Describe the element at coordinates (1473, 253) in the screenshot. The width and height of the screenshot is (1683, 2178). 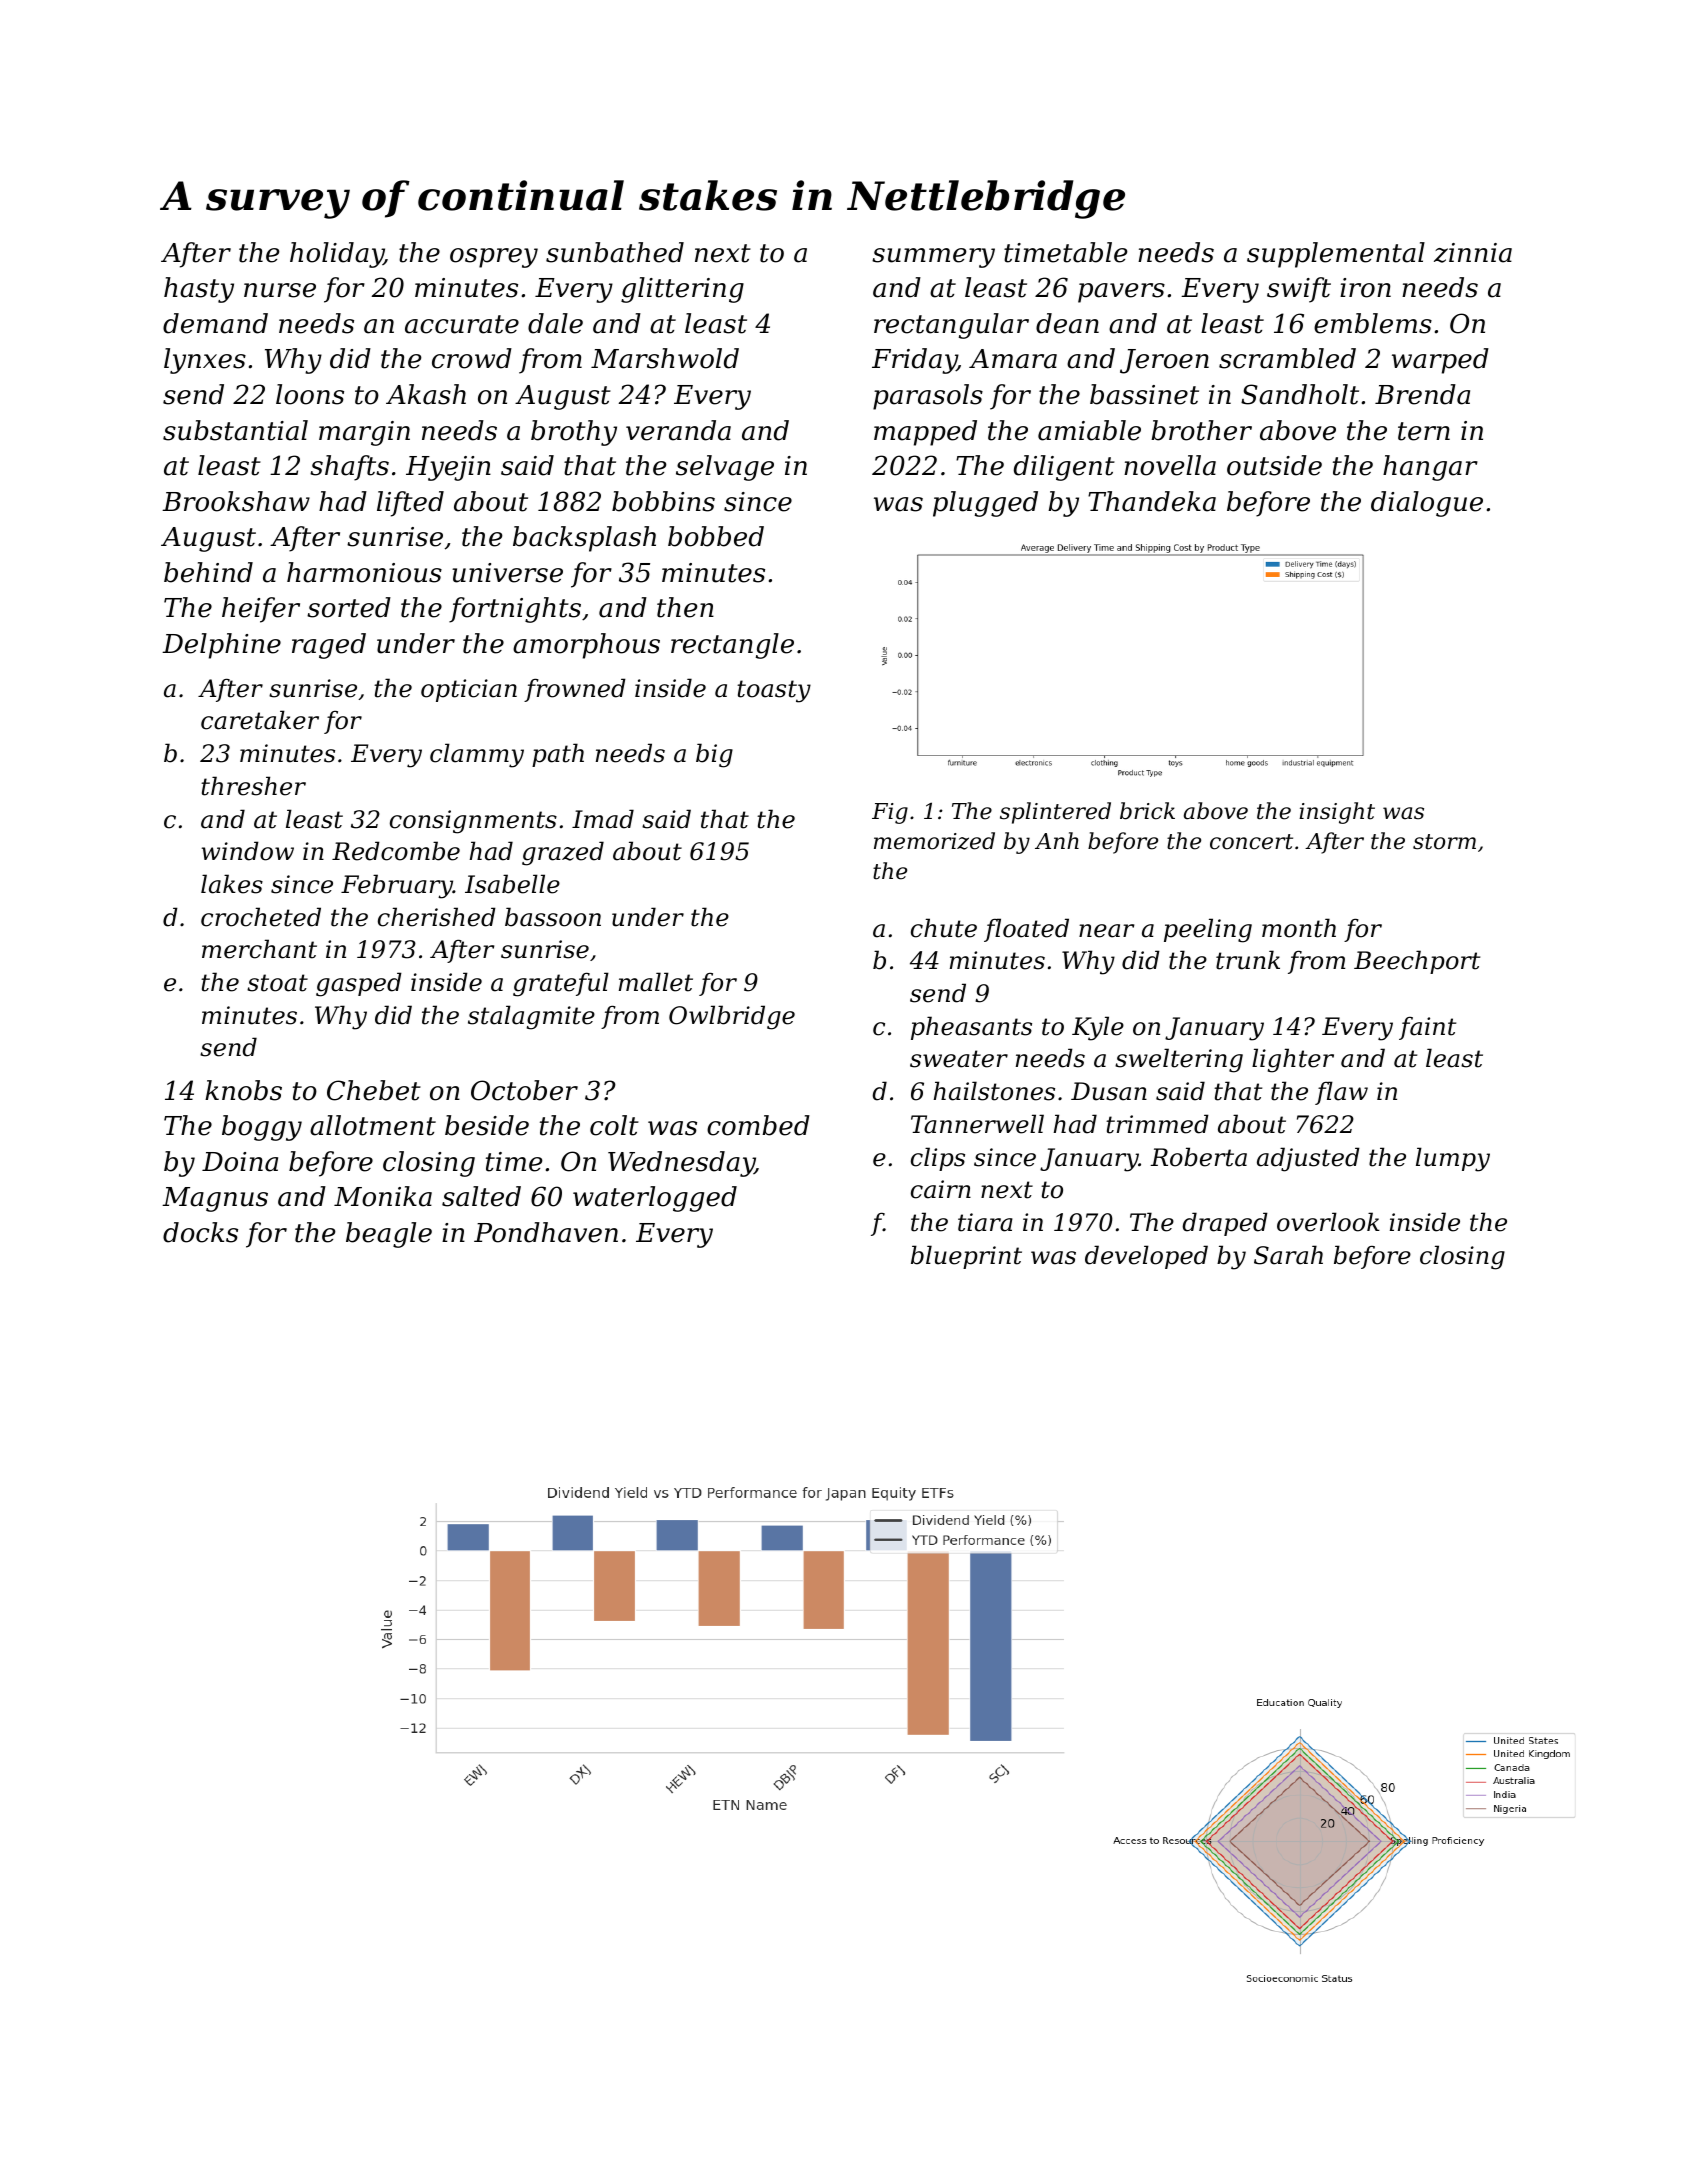
I see `zinnia` at that location.
